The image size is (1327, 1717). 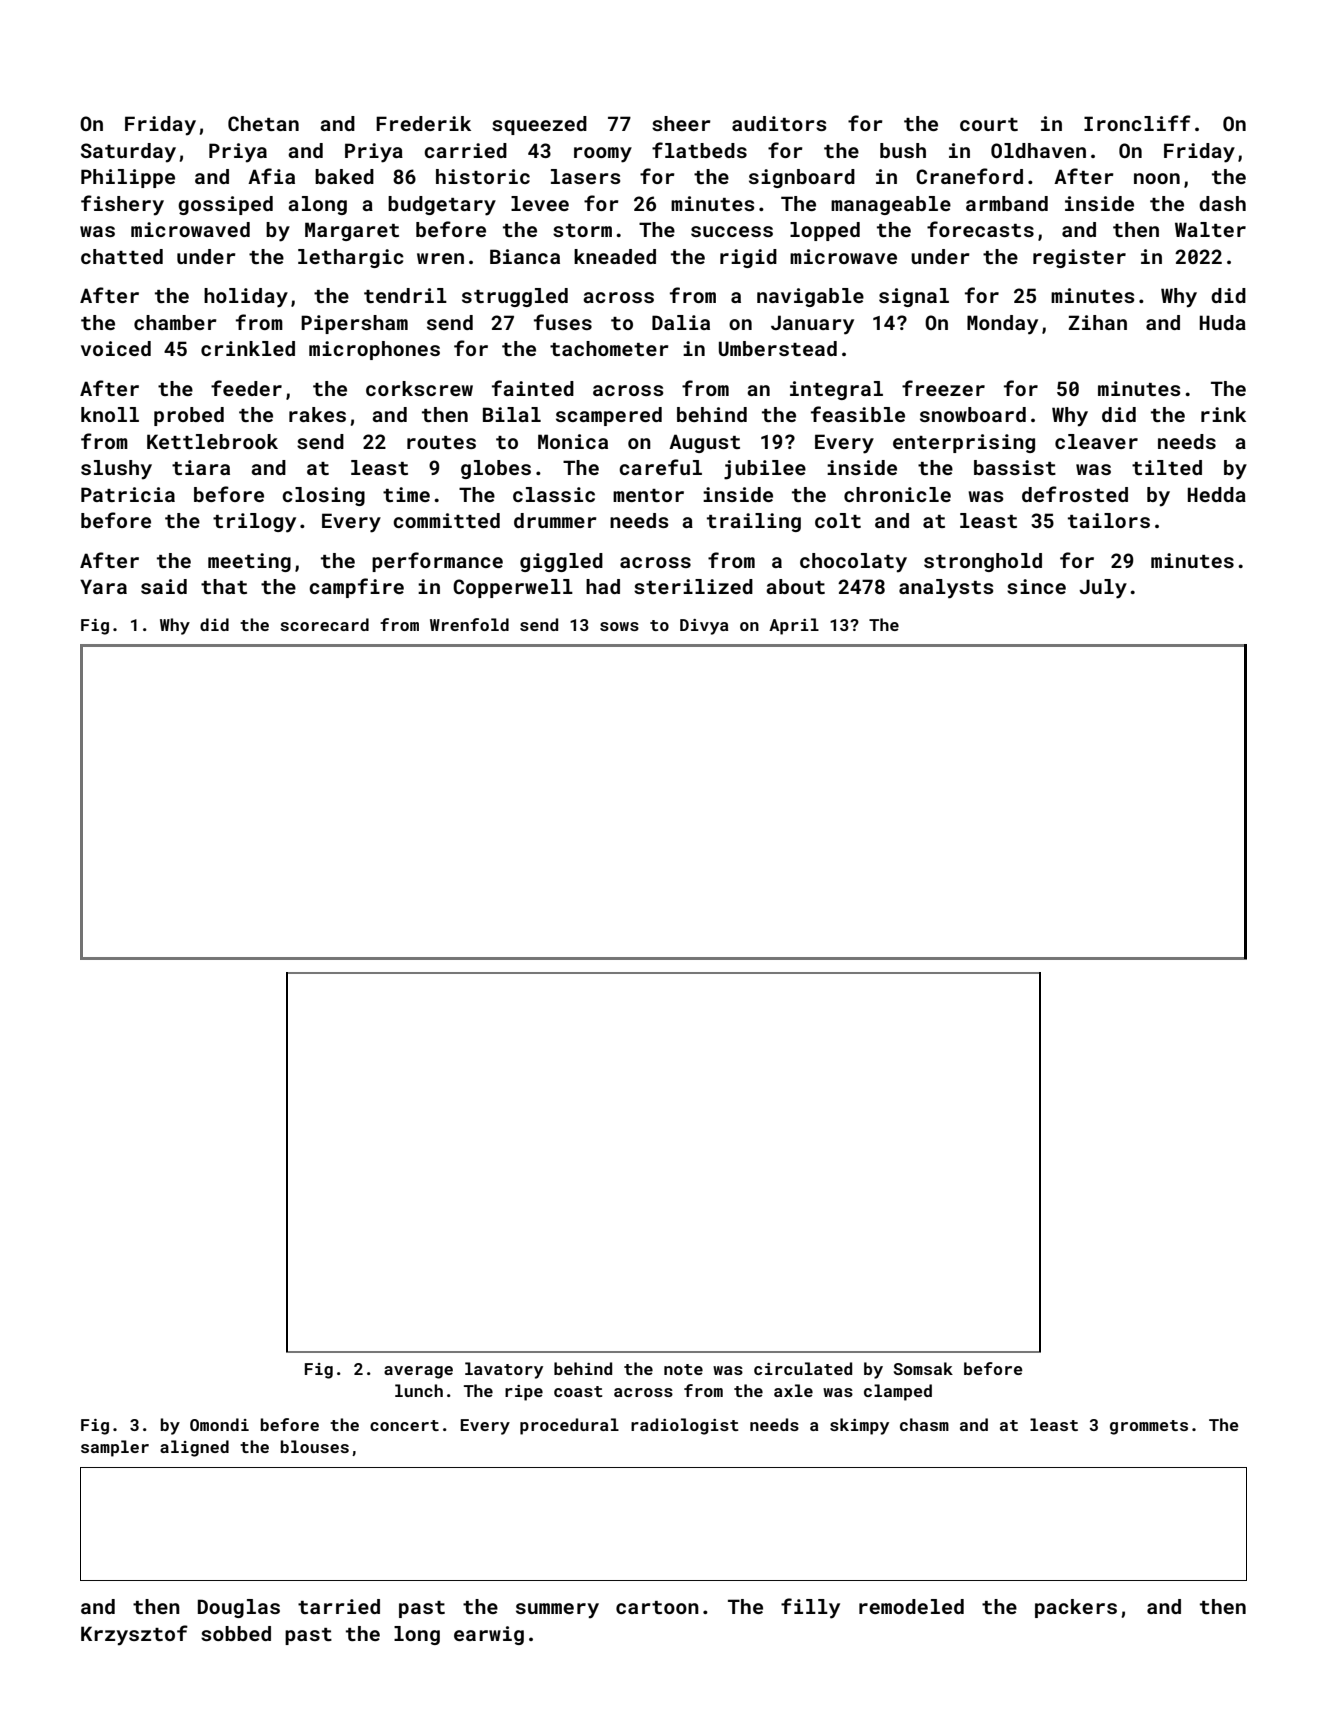 What do you see at coordinates (418, 1372) in the page?
I see `average` at bounding box center [418, 1372].
